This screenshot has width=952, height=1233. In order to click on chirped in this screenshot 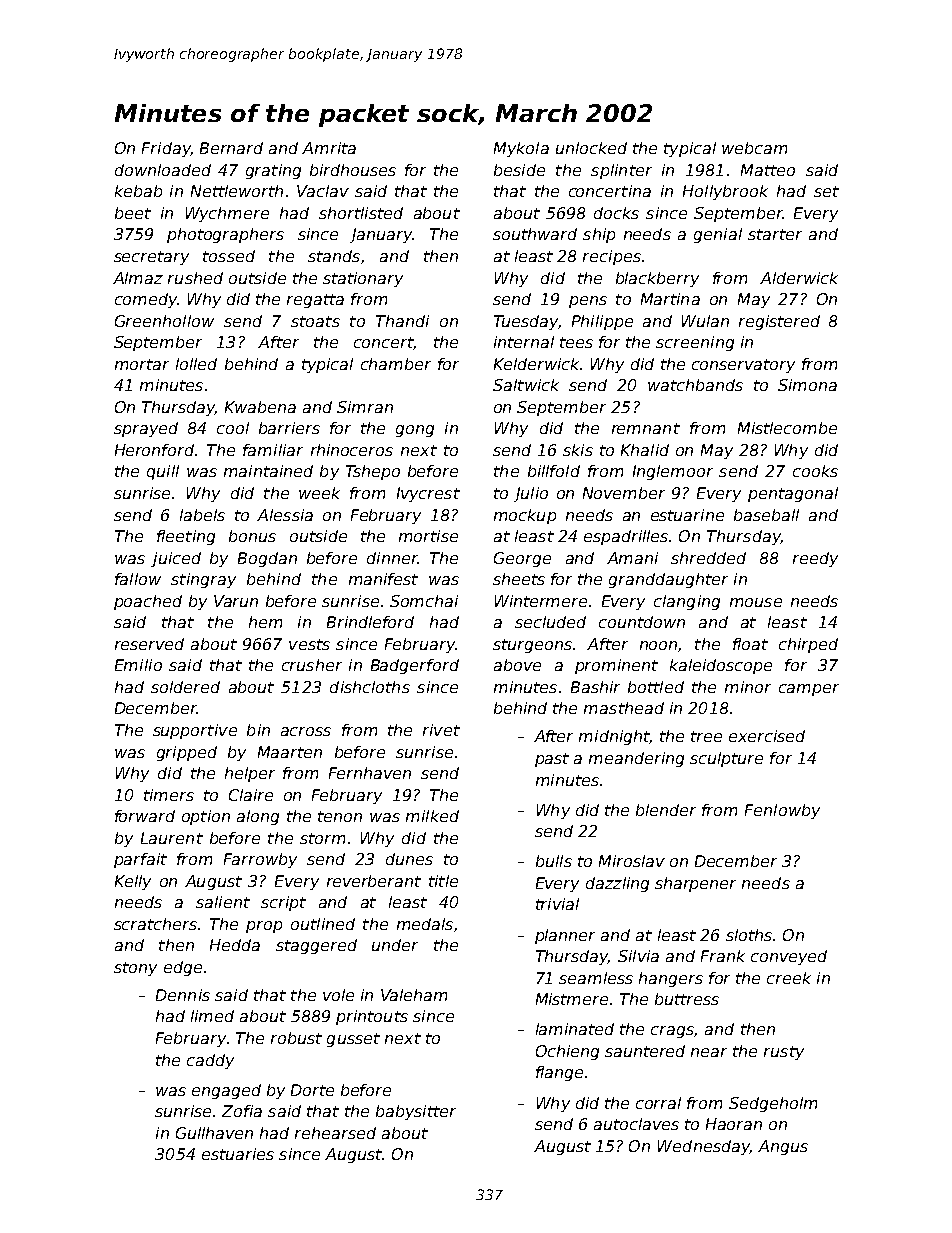, I will do `click(808, 645)`.
